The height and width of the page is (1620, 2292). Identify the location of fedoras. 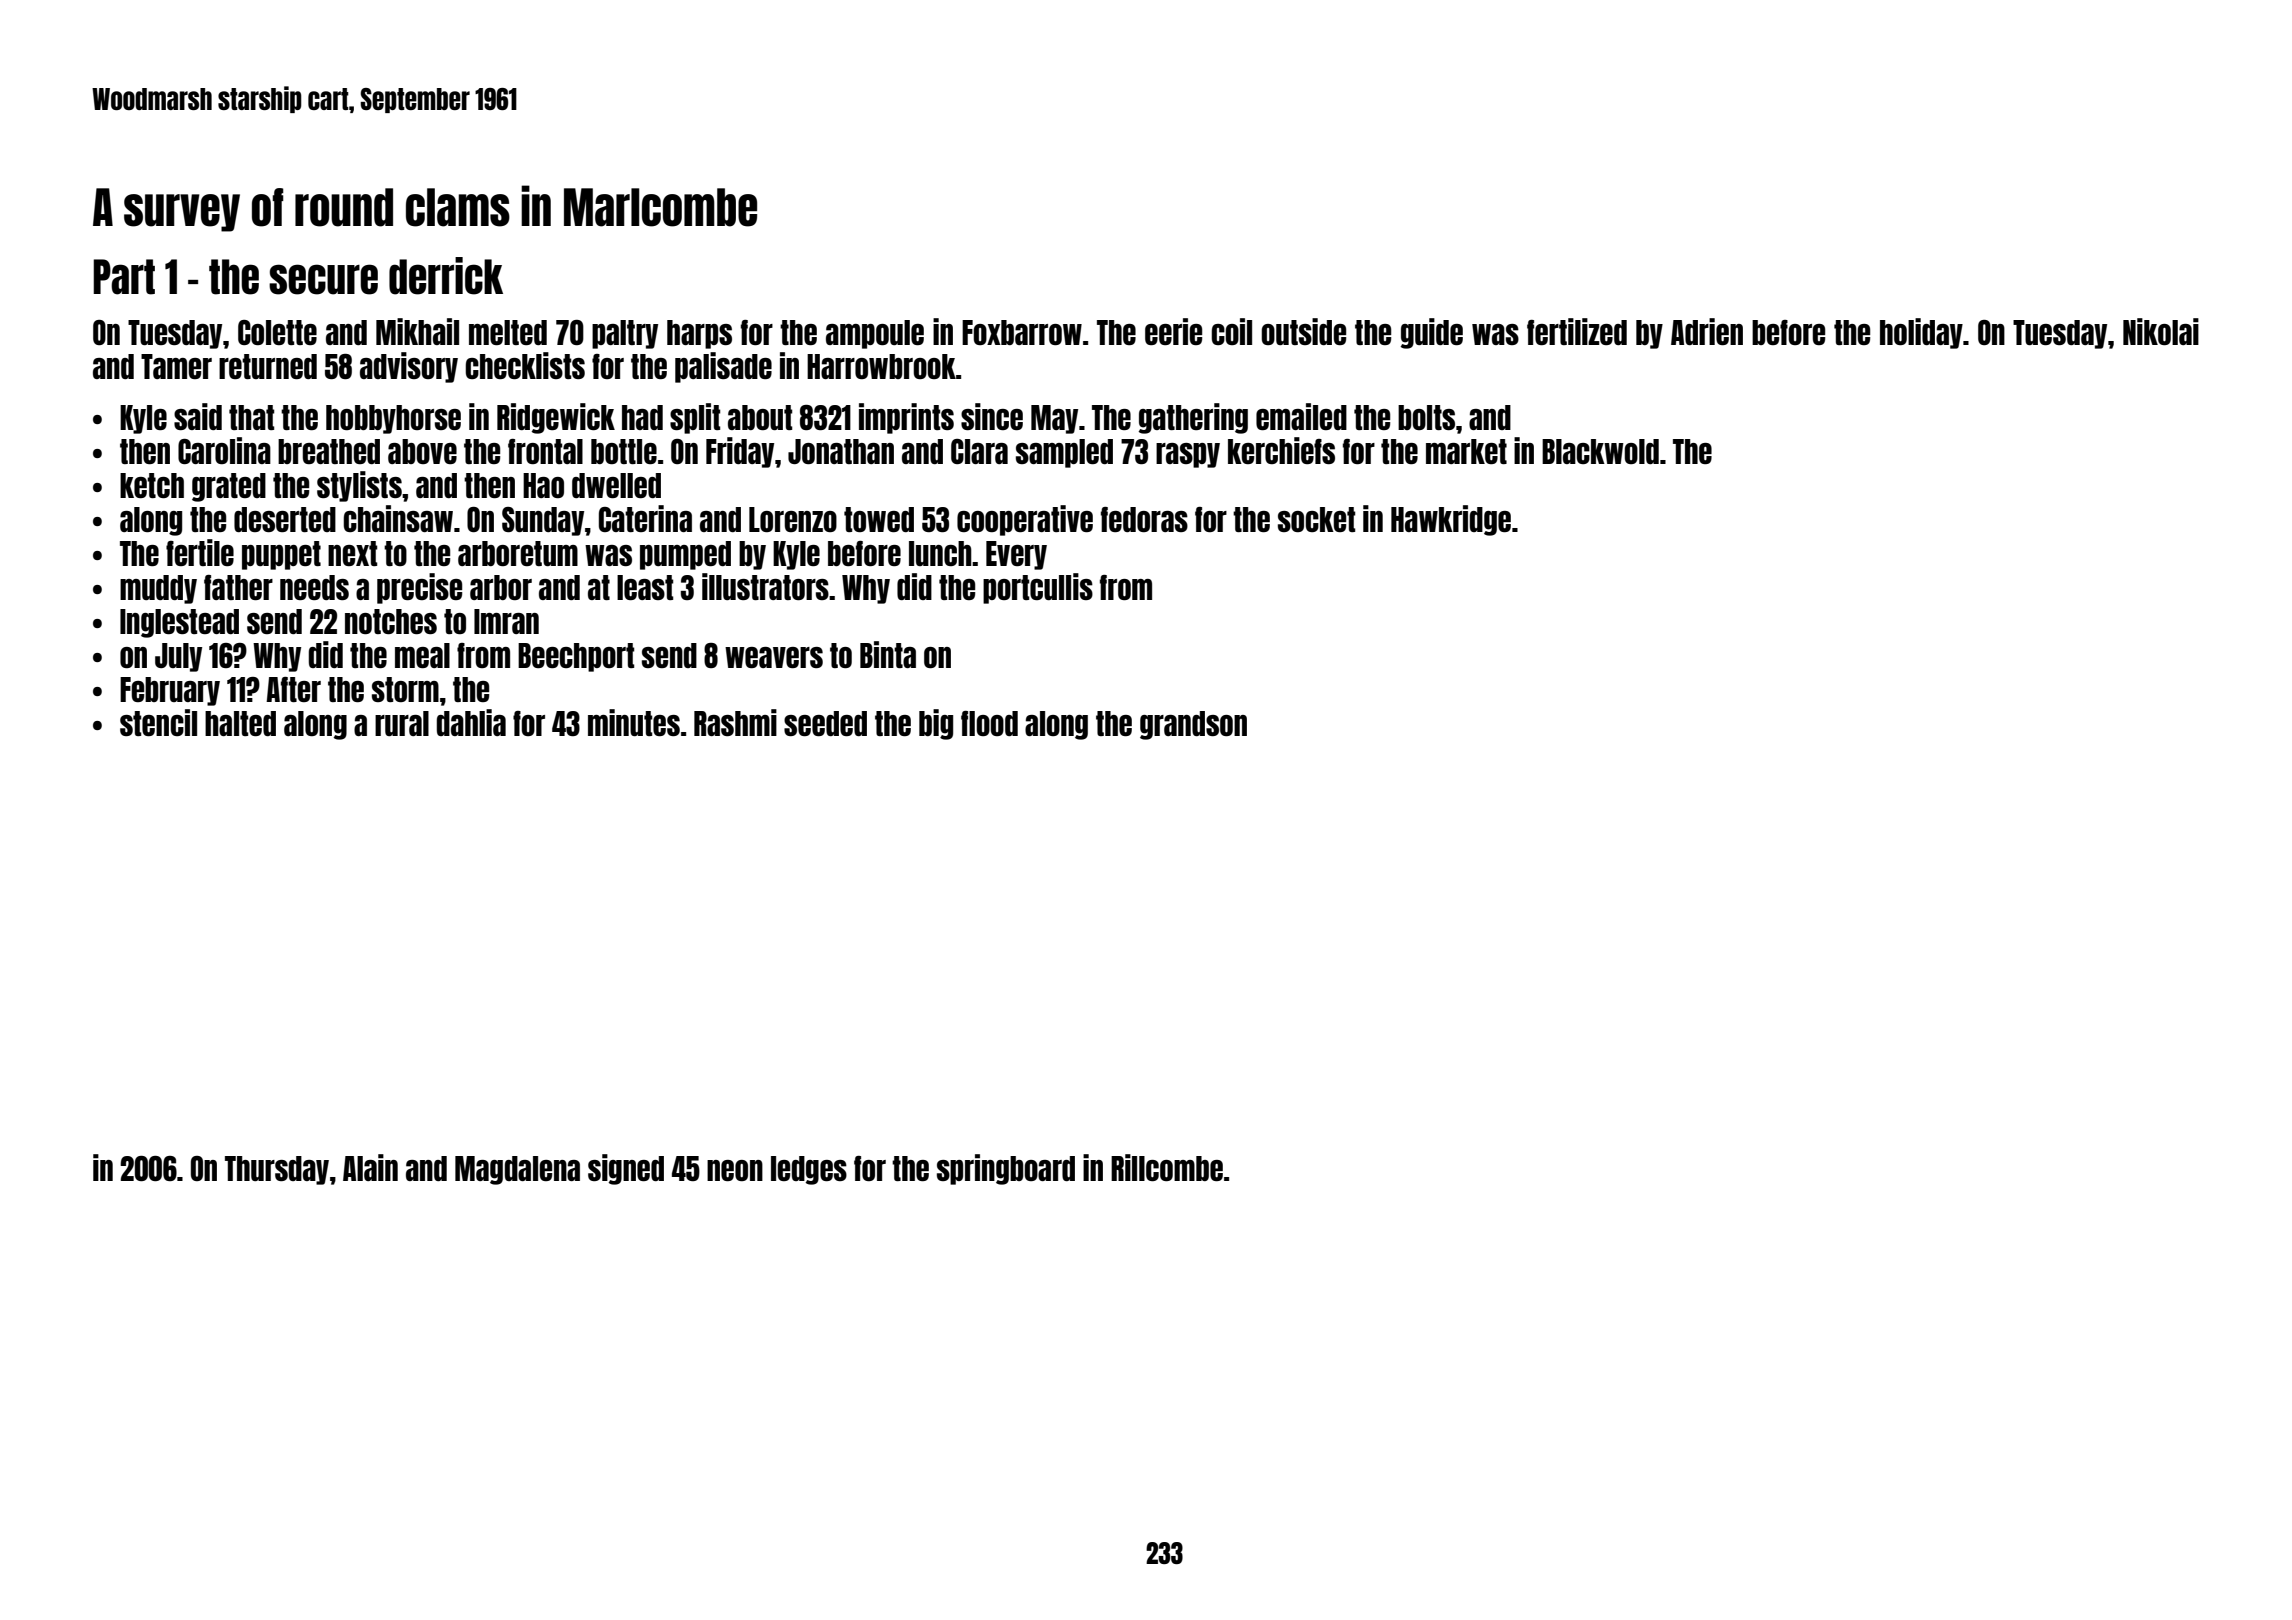
(1144, 519).
